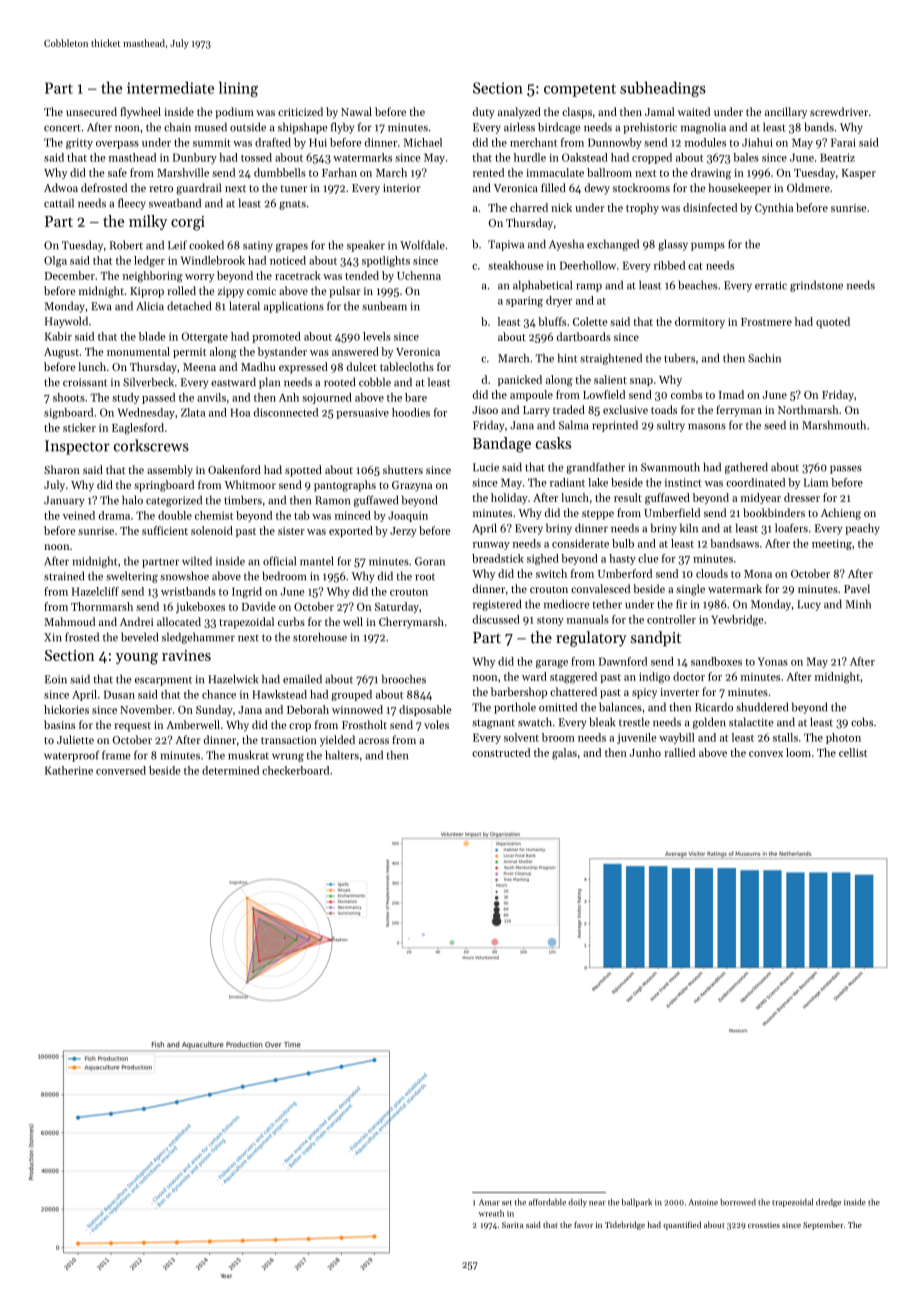 The width and height of the screenshot is (924, 1308). Describe the element at coordinates (384, 306) in the screenshot. I see `sunbeam` at that location.
